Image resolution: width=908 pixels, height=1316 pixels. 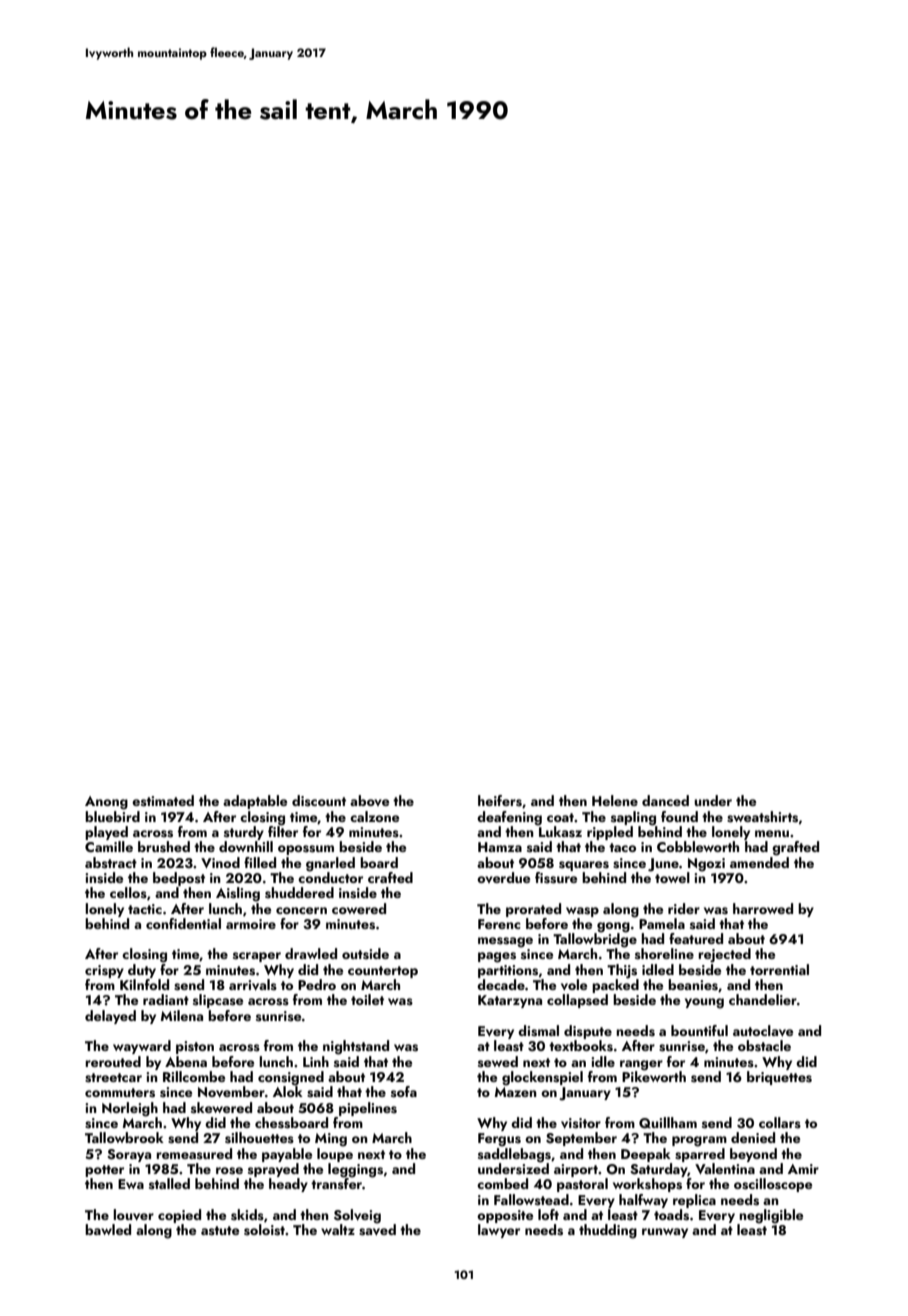 I want to click on textbooks, so click(x=581, y=1046).
